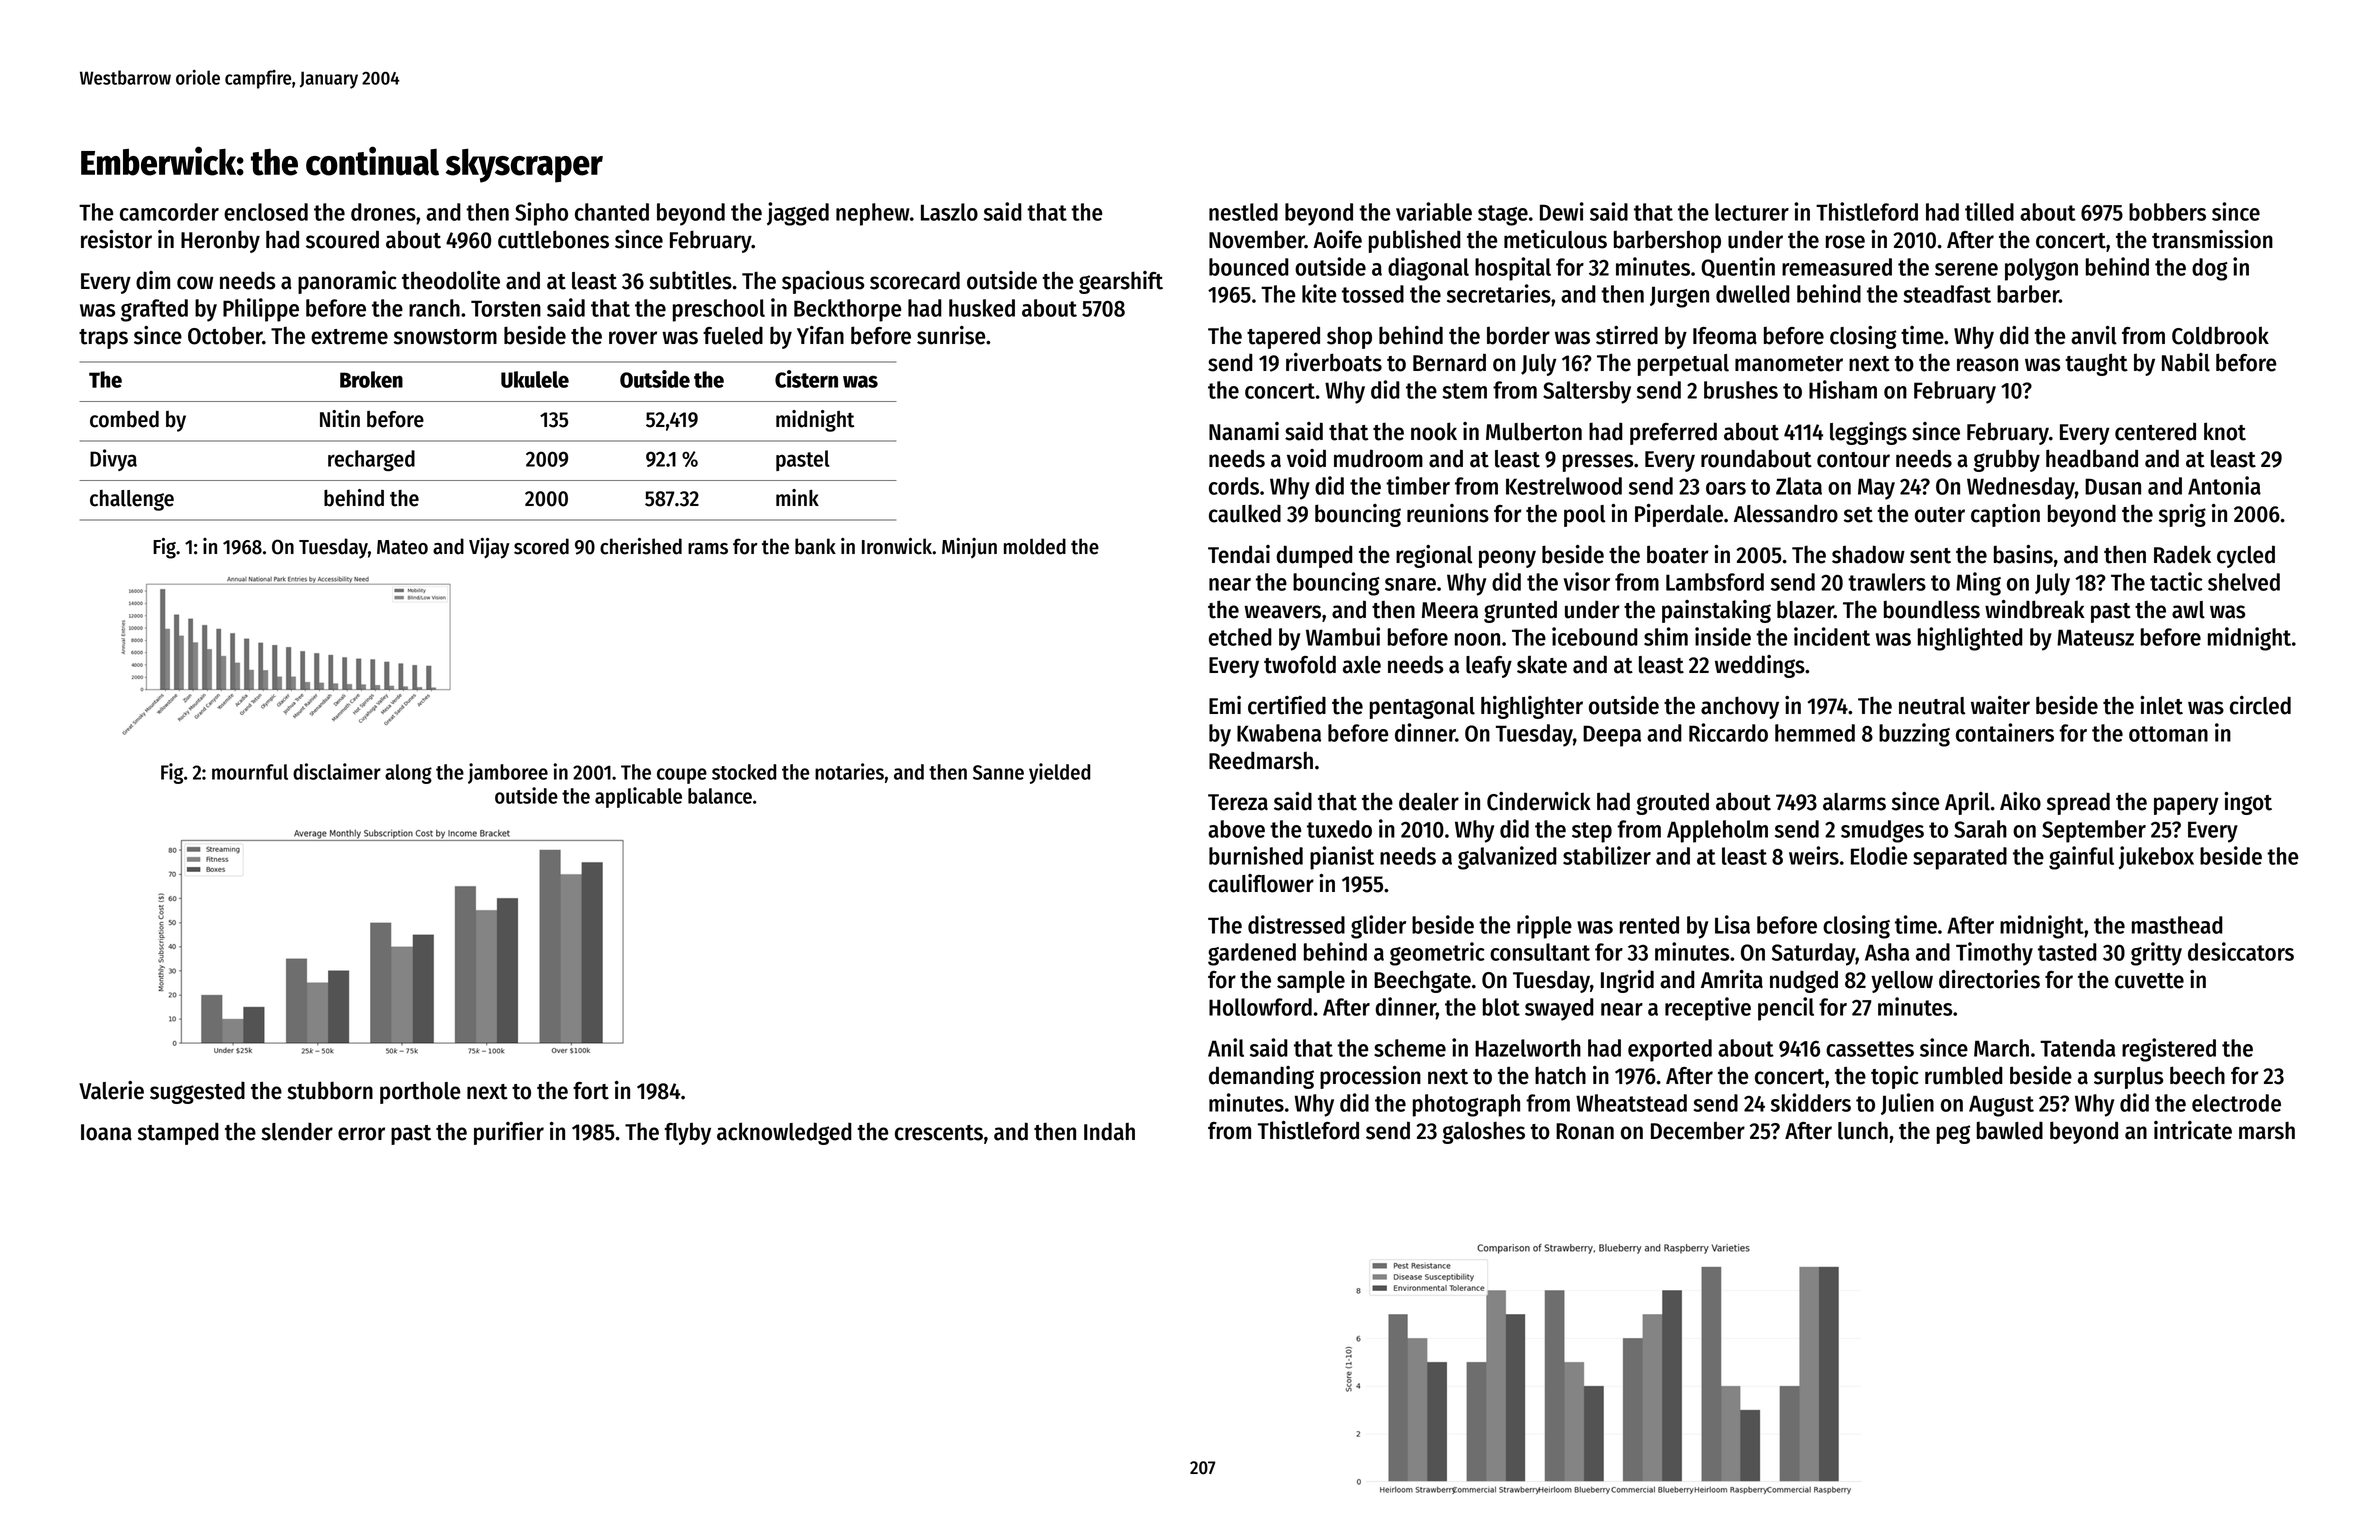 This screenshot has height=1540, width=2380. Describe the element at coordinates (2092, 458) in the screenshot. I see `headband` at that location.
